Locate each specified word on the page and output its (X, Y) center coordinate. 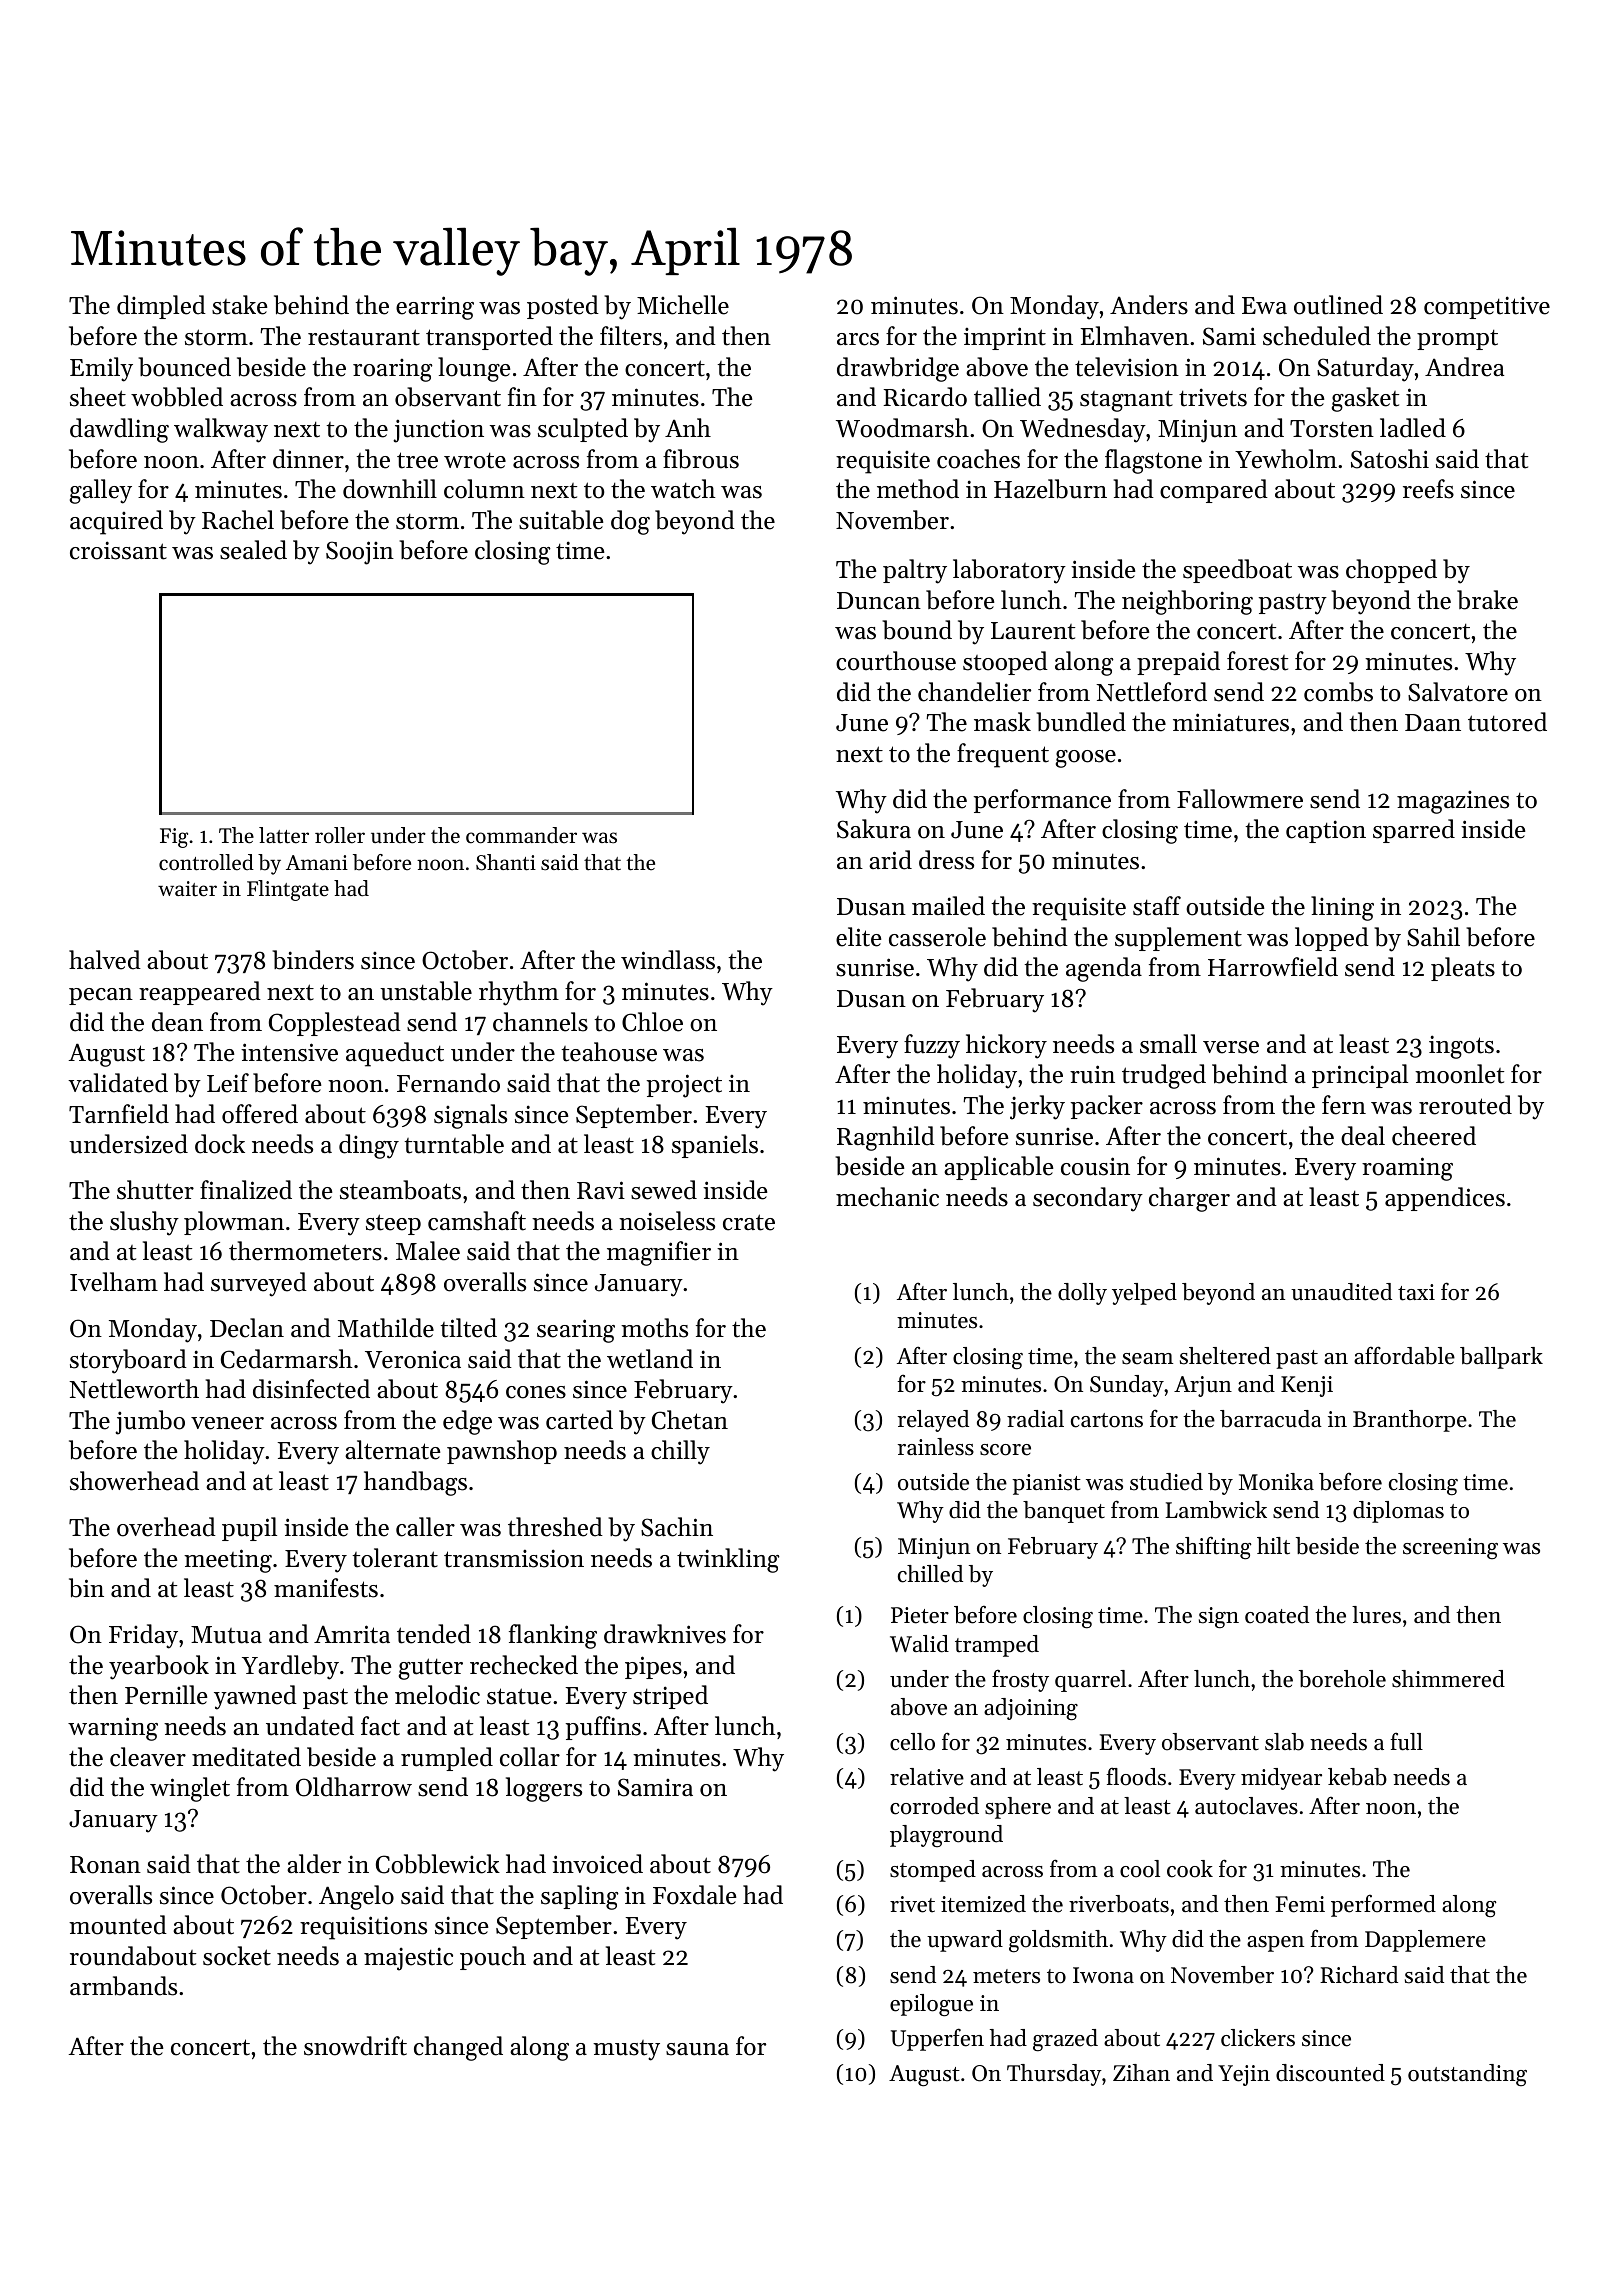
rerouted (1465, 1105)
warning (113, 1729)
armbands (123, 1986)
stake (239, 305)
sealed (253, 550)
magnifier (659, 1253)
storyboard (128, 1361)
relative (927, 1777)
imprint (1005, 338)
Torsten (1332, 429)
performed (1383, 1905)
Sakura (874, 829)
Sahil (1433, 937)
